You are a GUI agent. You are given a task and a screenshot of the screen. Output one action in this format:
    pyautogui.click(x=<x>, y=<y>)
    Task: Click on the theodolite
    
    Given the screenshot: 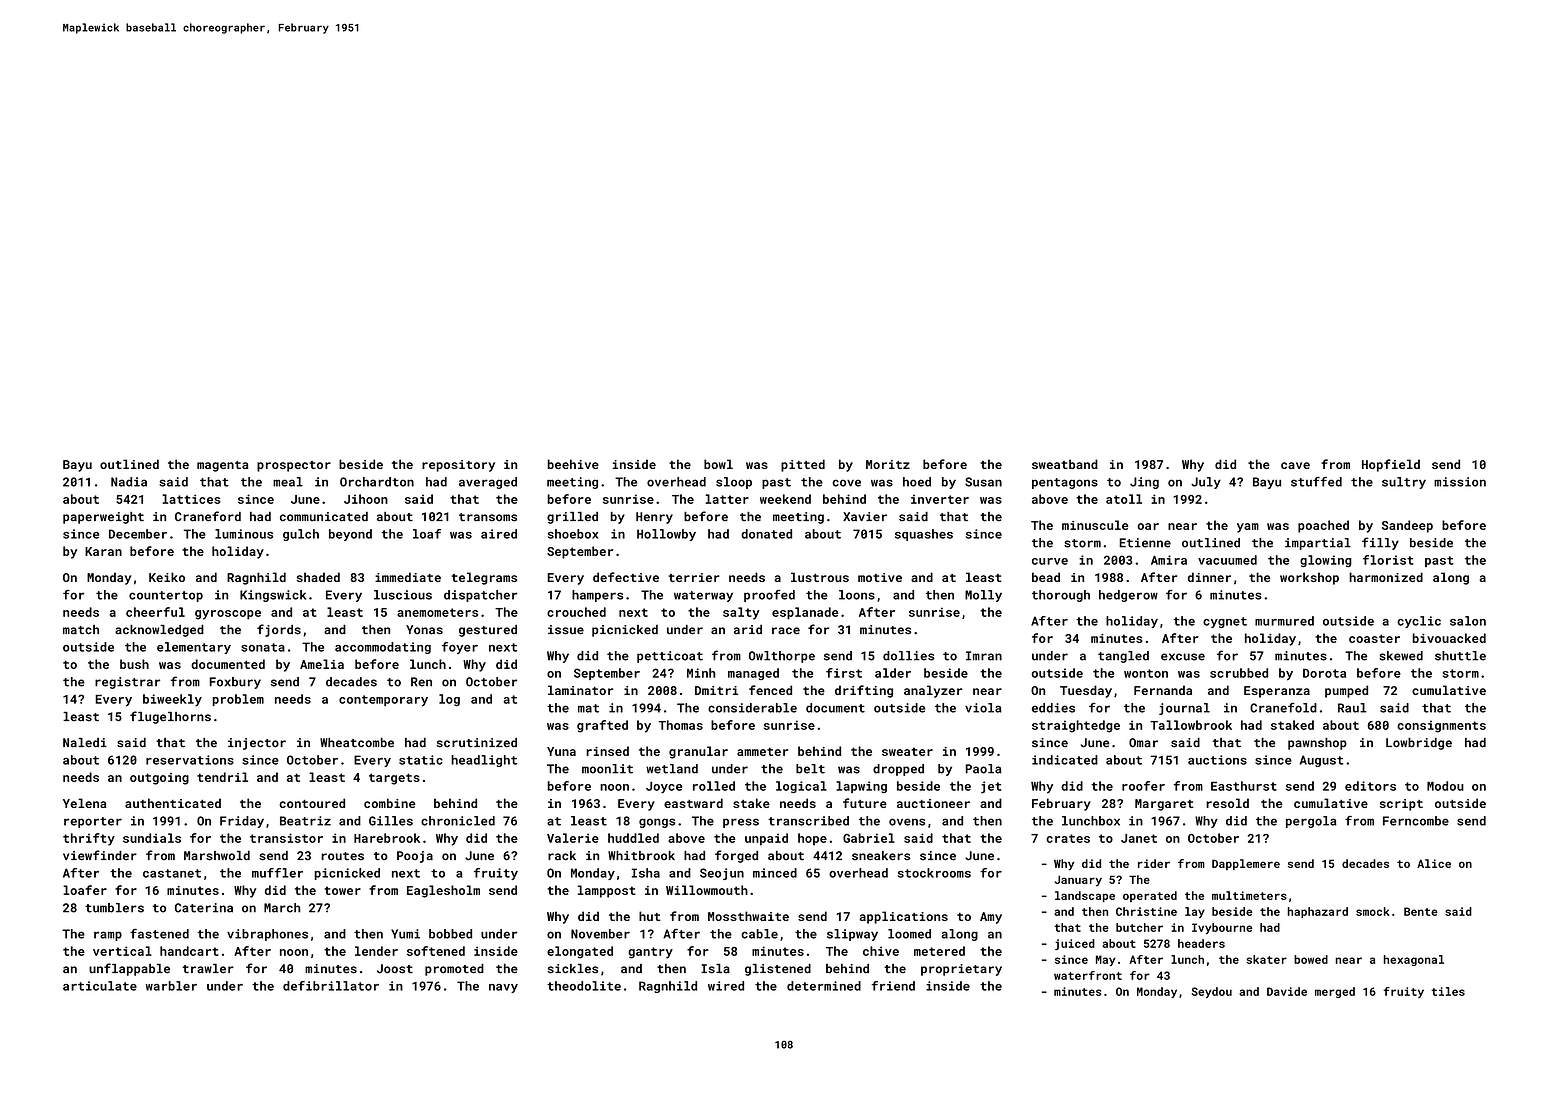 What is the action you would take?
    pyautogui.click(x=584, y=986)
